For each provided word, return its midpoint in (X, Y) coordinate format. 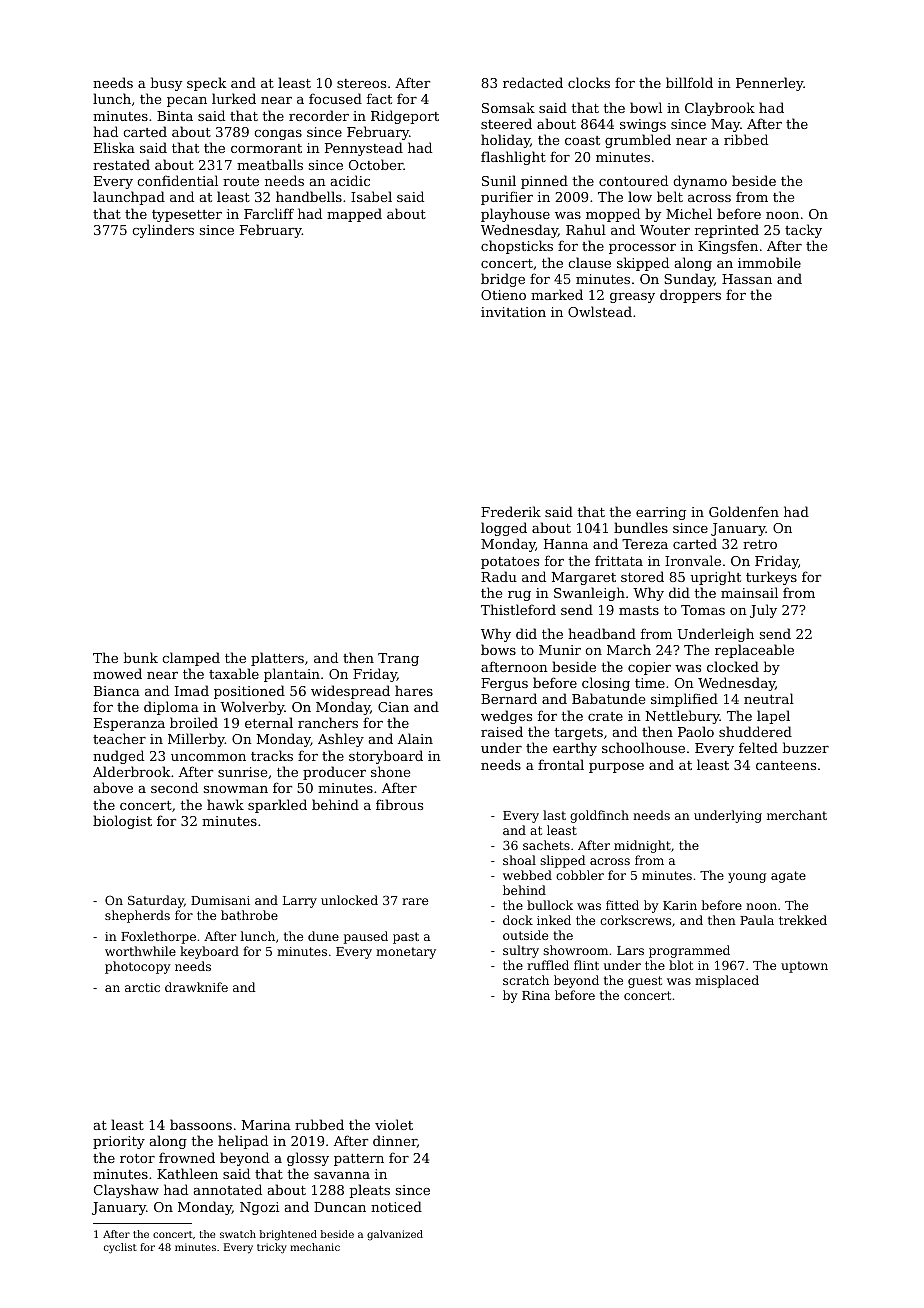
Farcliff (269, 213)
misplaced (727, 981)
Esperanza (129, 724)
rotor (137, 1158)
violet (394, 1124)
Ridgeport (405, 117)
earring (661, 513)
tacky (803, 231)
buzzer (805, 747)
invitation (513, 312)
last (554, 815)
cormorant (266, 148)
